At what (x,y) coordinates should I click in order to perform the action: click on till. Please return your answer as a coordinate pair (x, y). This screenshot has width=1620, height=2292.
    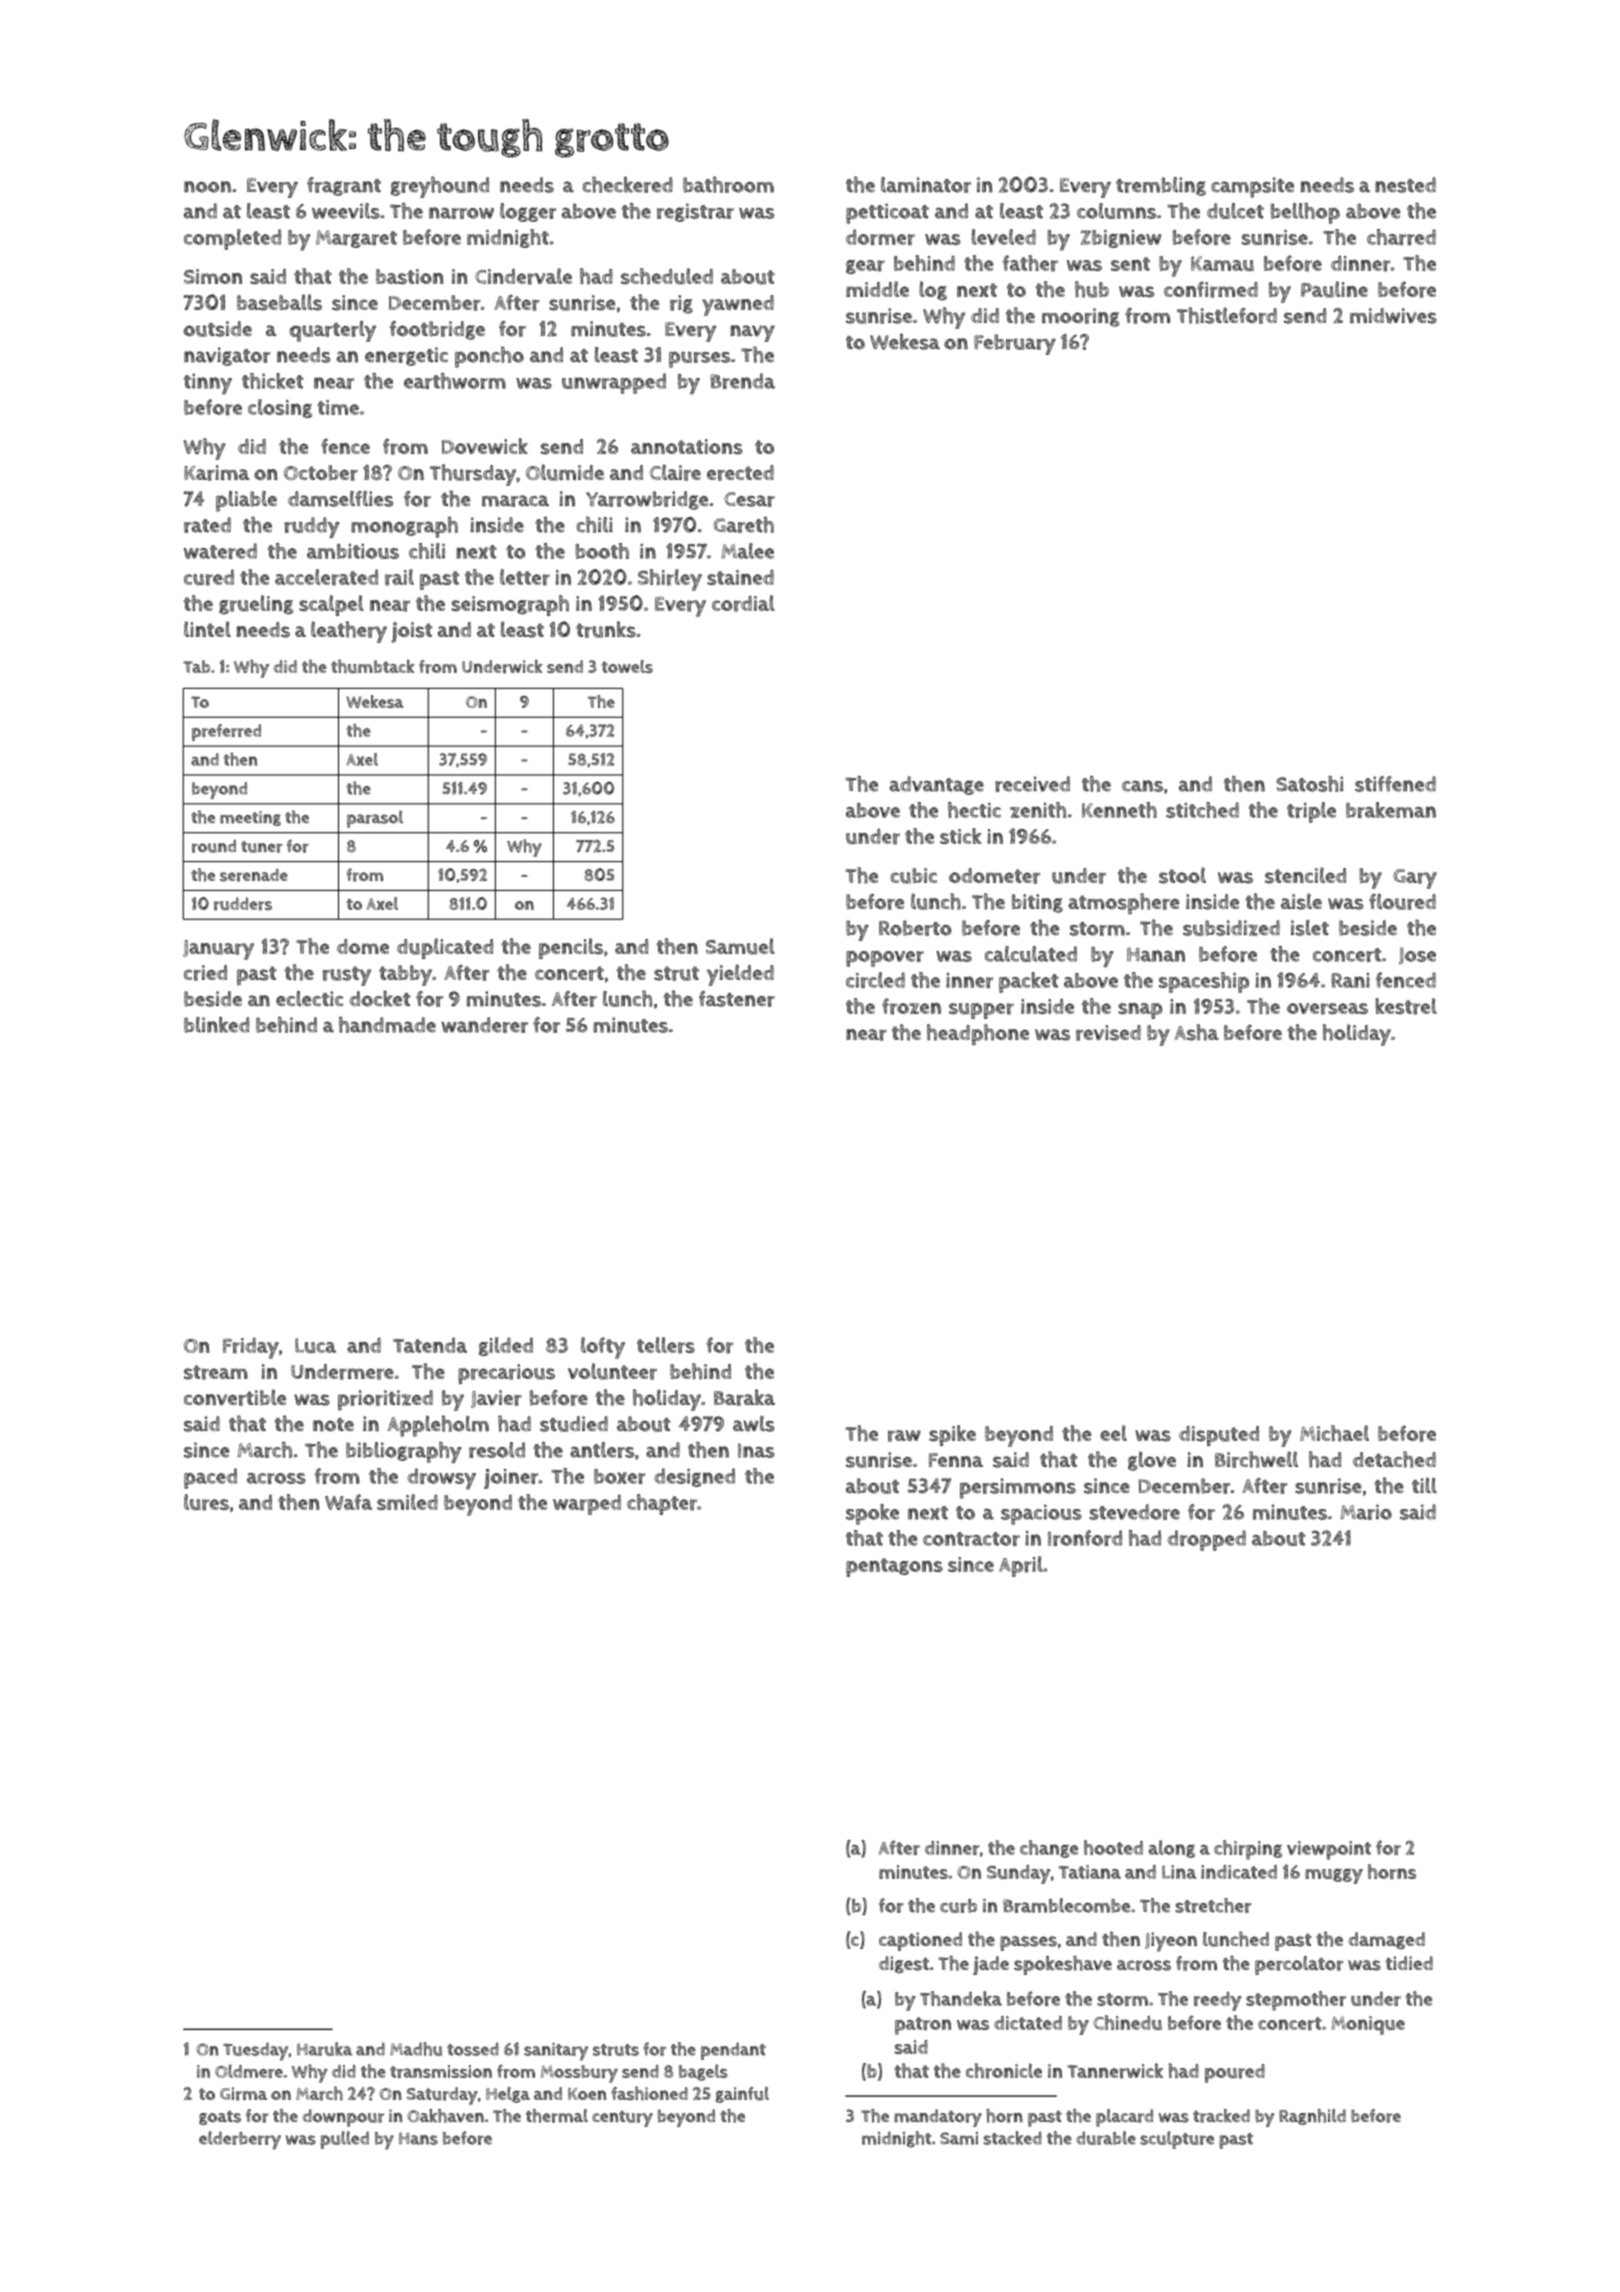
    Looking at the image, I should click on (1424, 1485).
